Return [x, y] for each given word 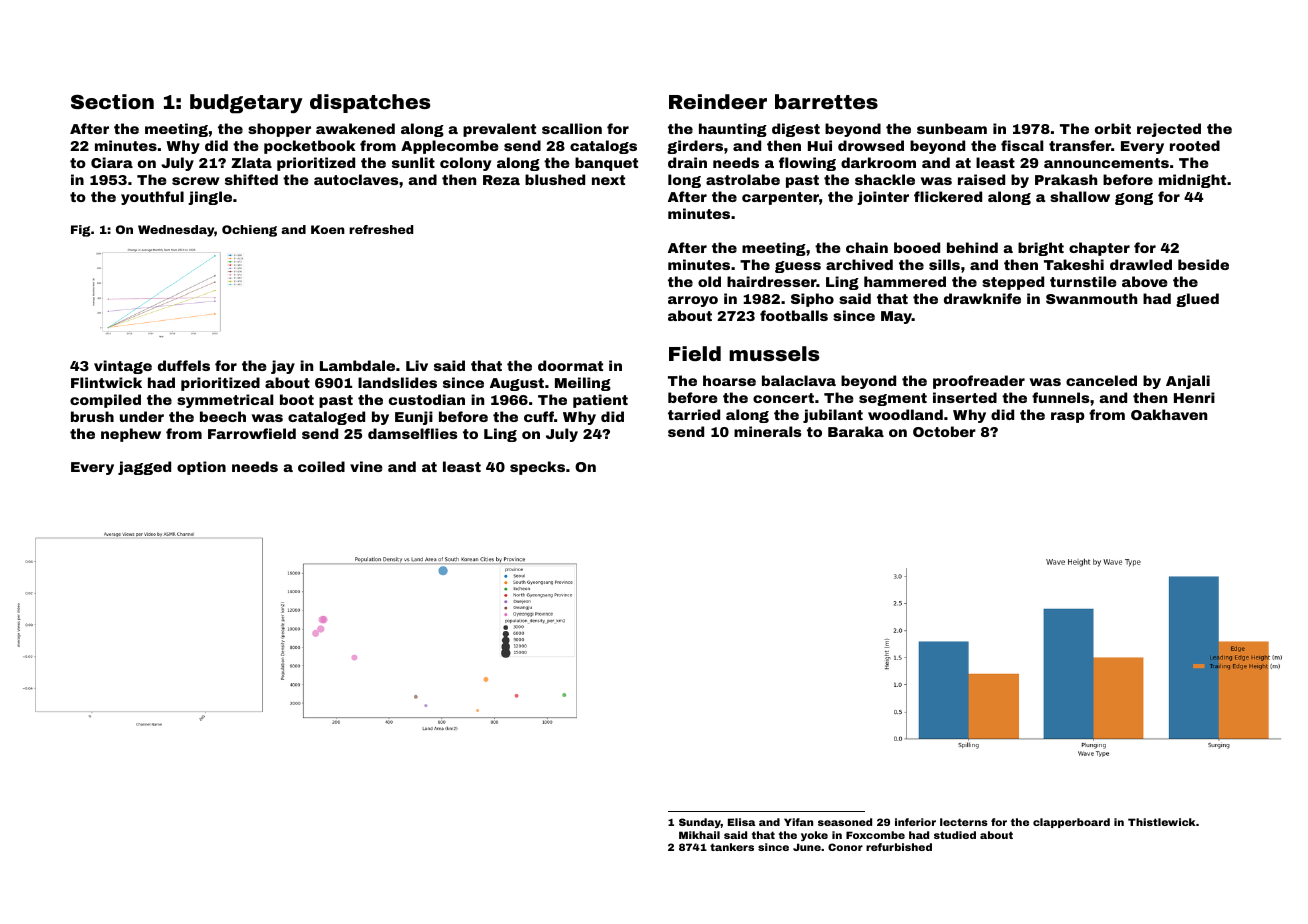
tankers [732, 847]
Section [112, 101]
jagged [144, 468]
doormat [570, 365]
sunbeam [952, 128]
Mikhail [699, 835]
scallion [572, 128]
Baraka [856, 431]
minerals [768, 431]
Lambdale [357, 365]
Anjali [1188, 382]
